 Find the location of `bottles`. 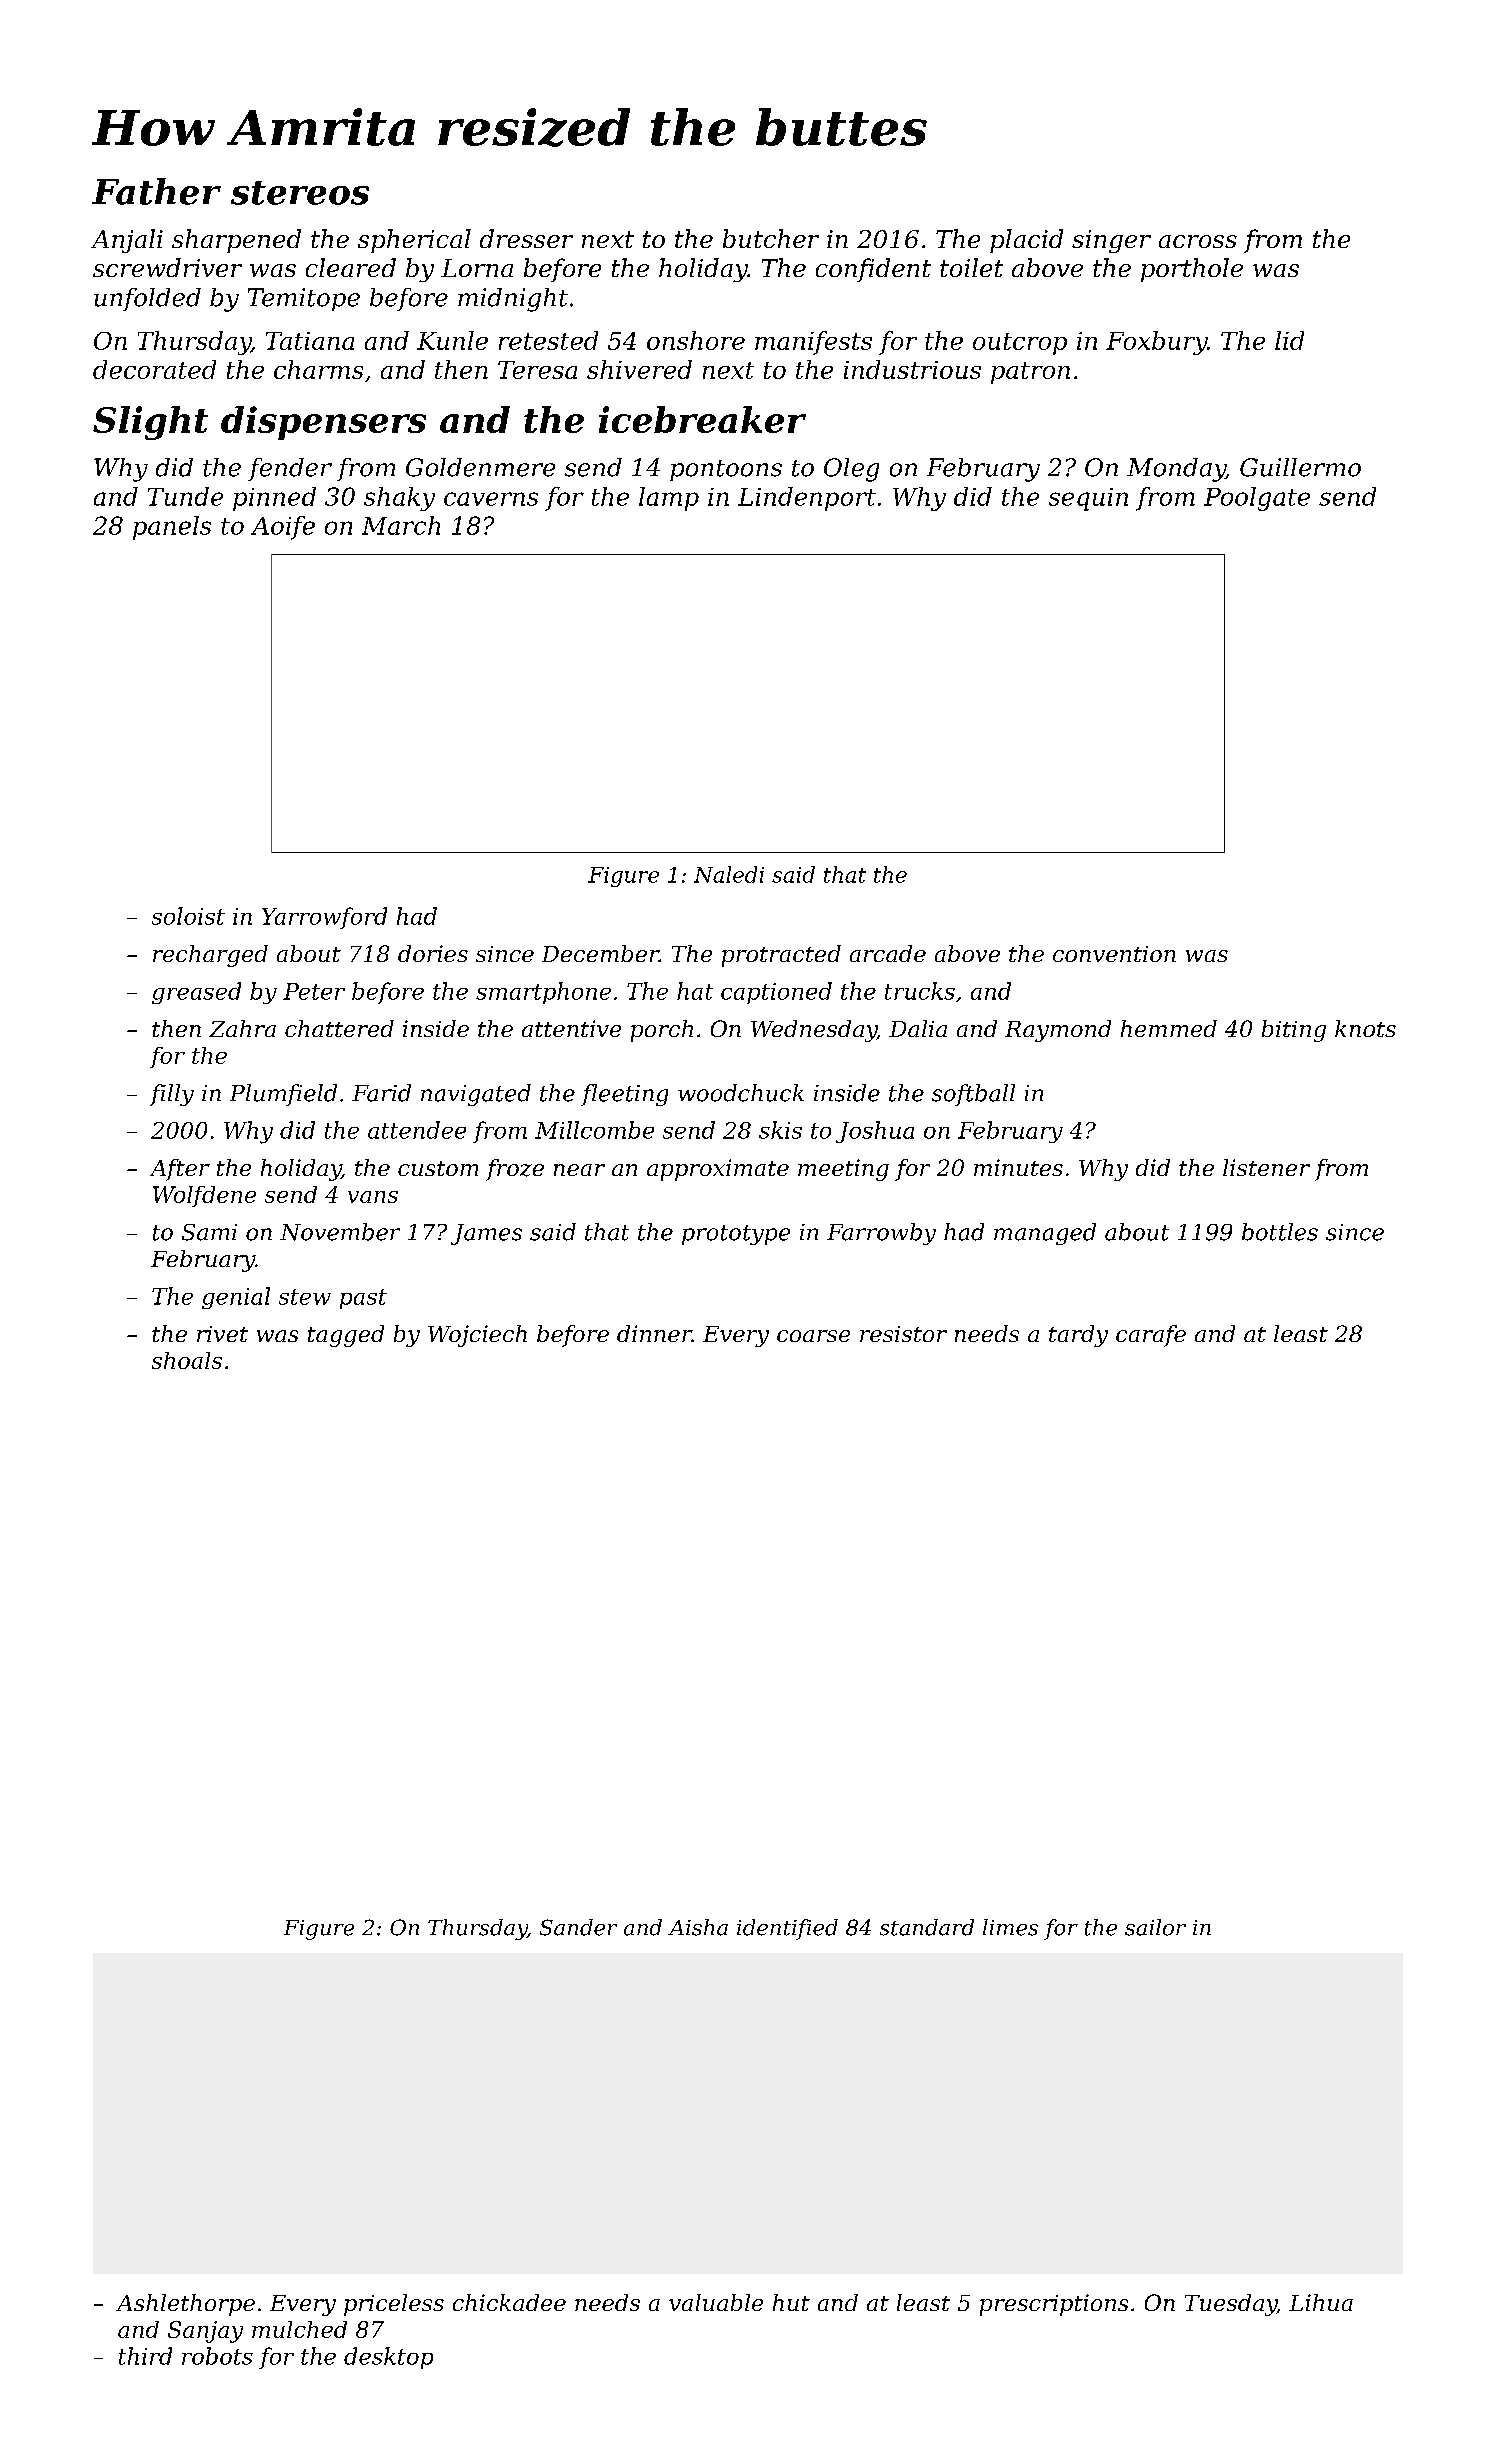

bottles is located at coordinates (1280, 1232).
